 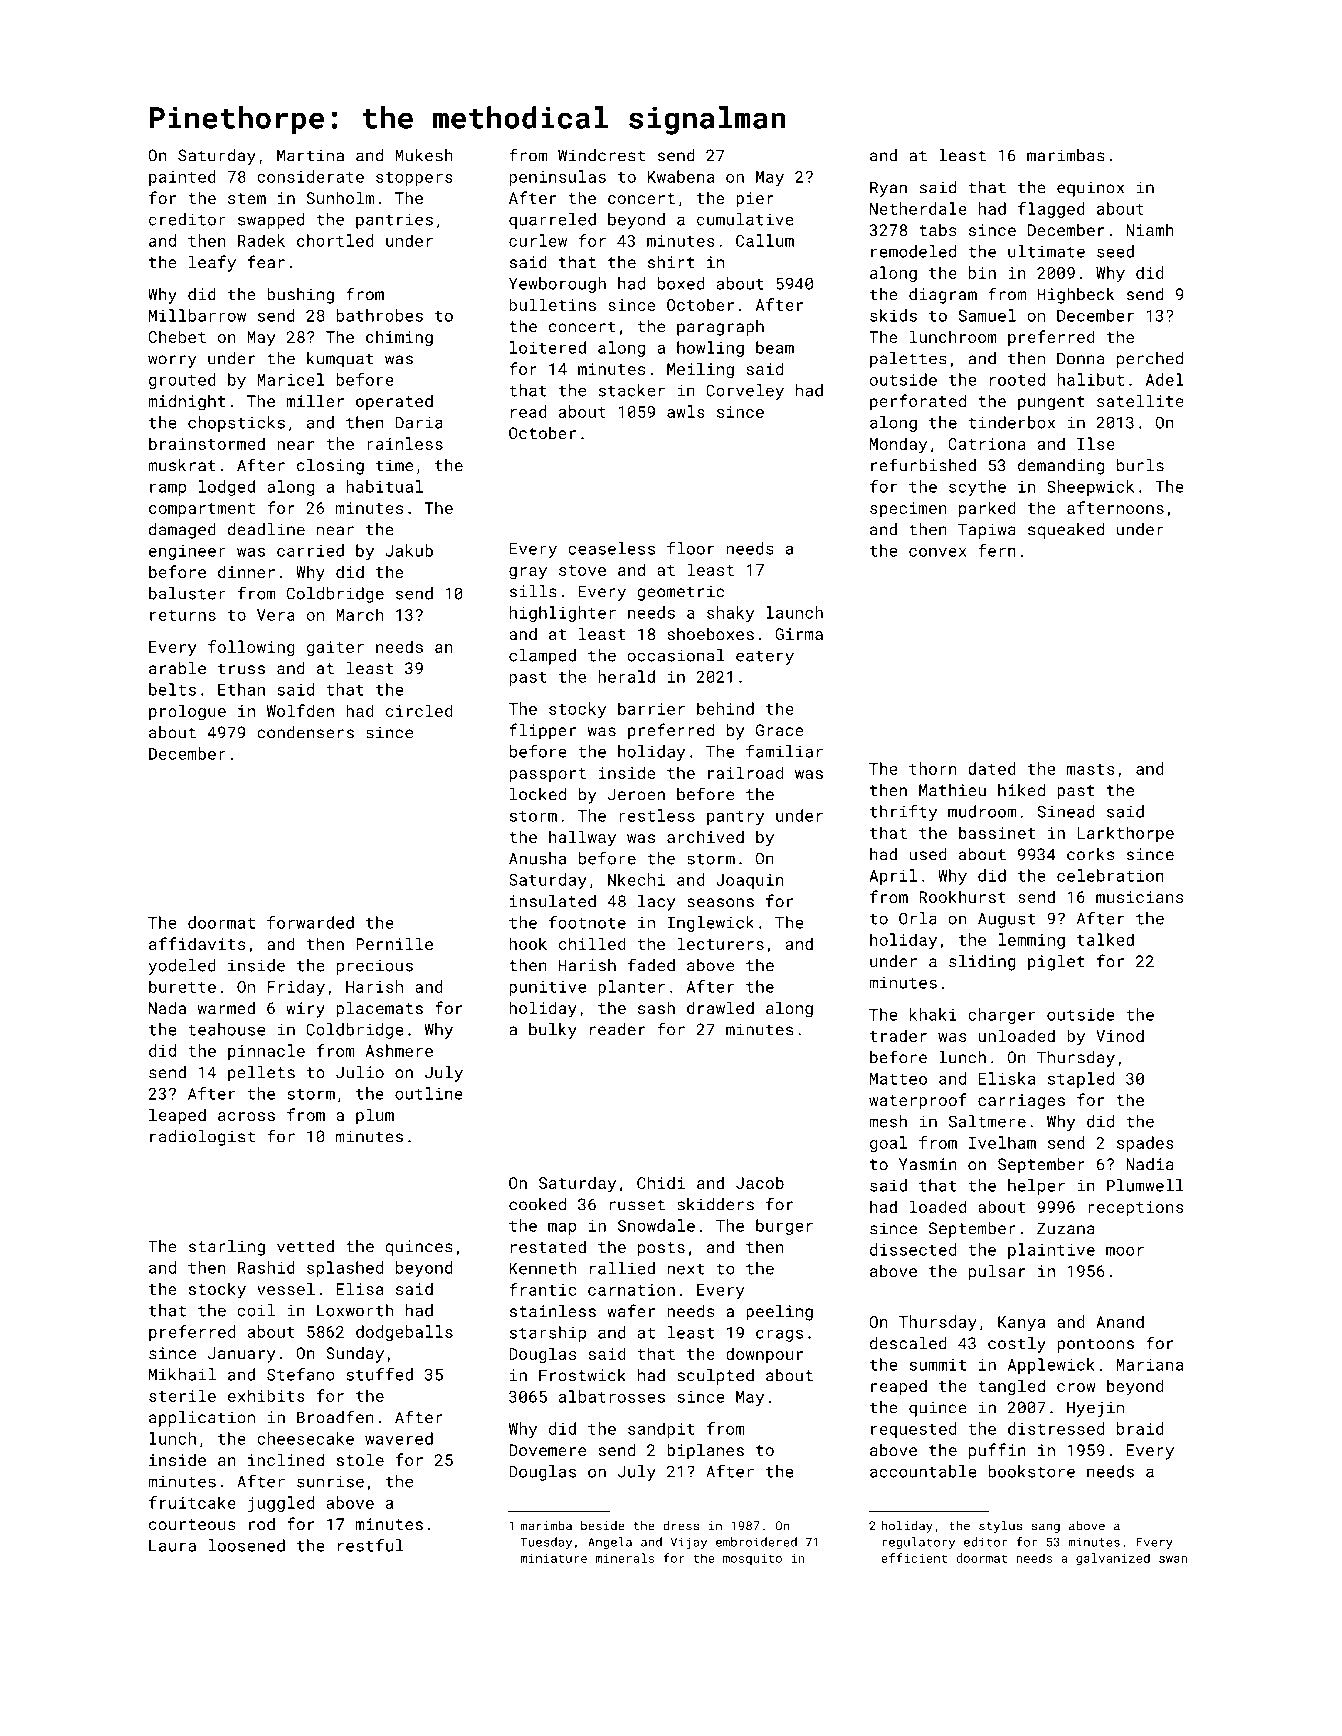 What do you see at coordinates (681, 176) in the page?
I see `Kwabena` at bounding box center [681, 176].
